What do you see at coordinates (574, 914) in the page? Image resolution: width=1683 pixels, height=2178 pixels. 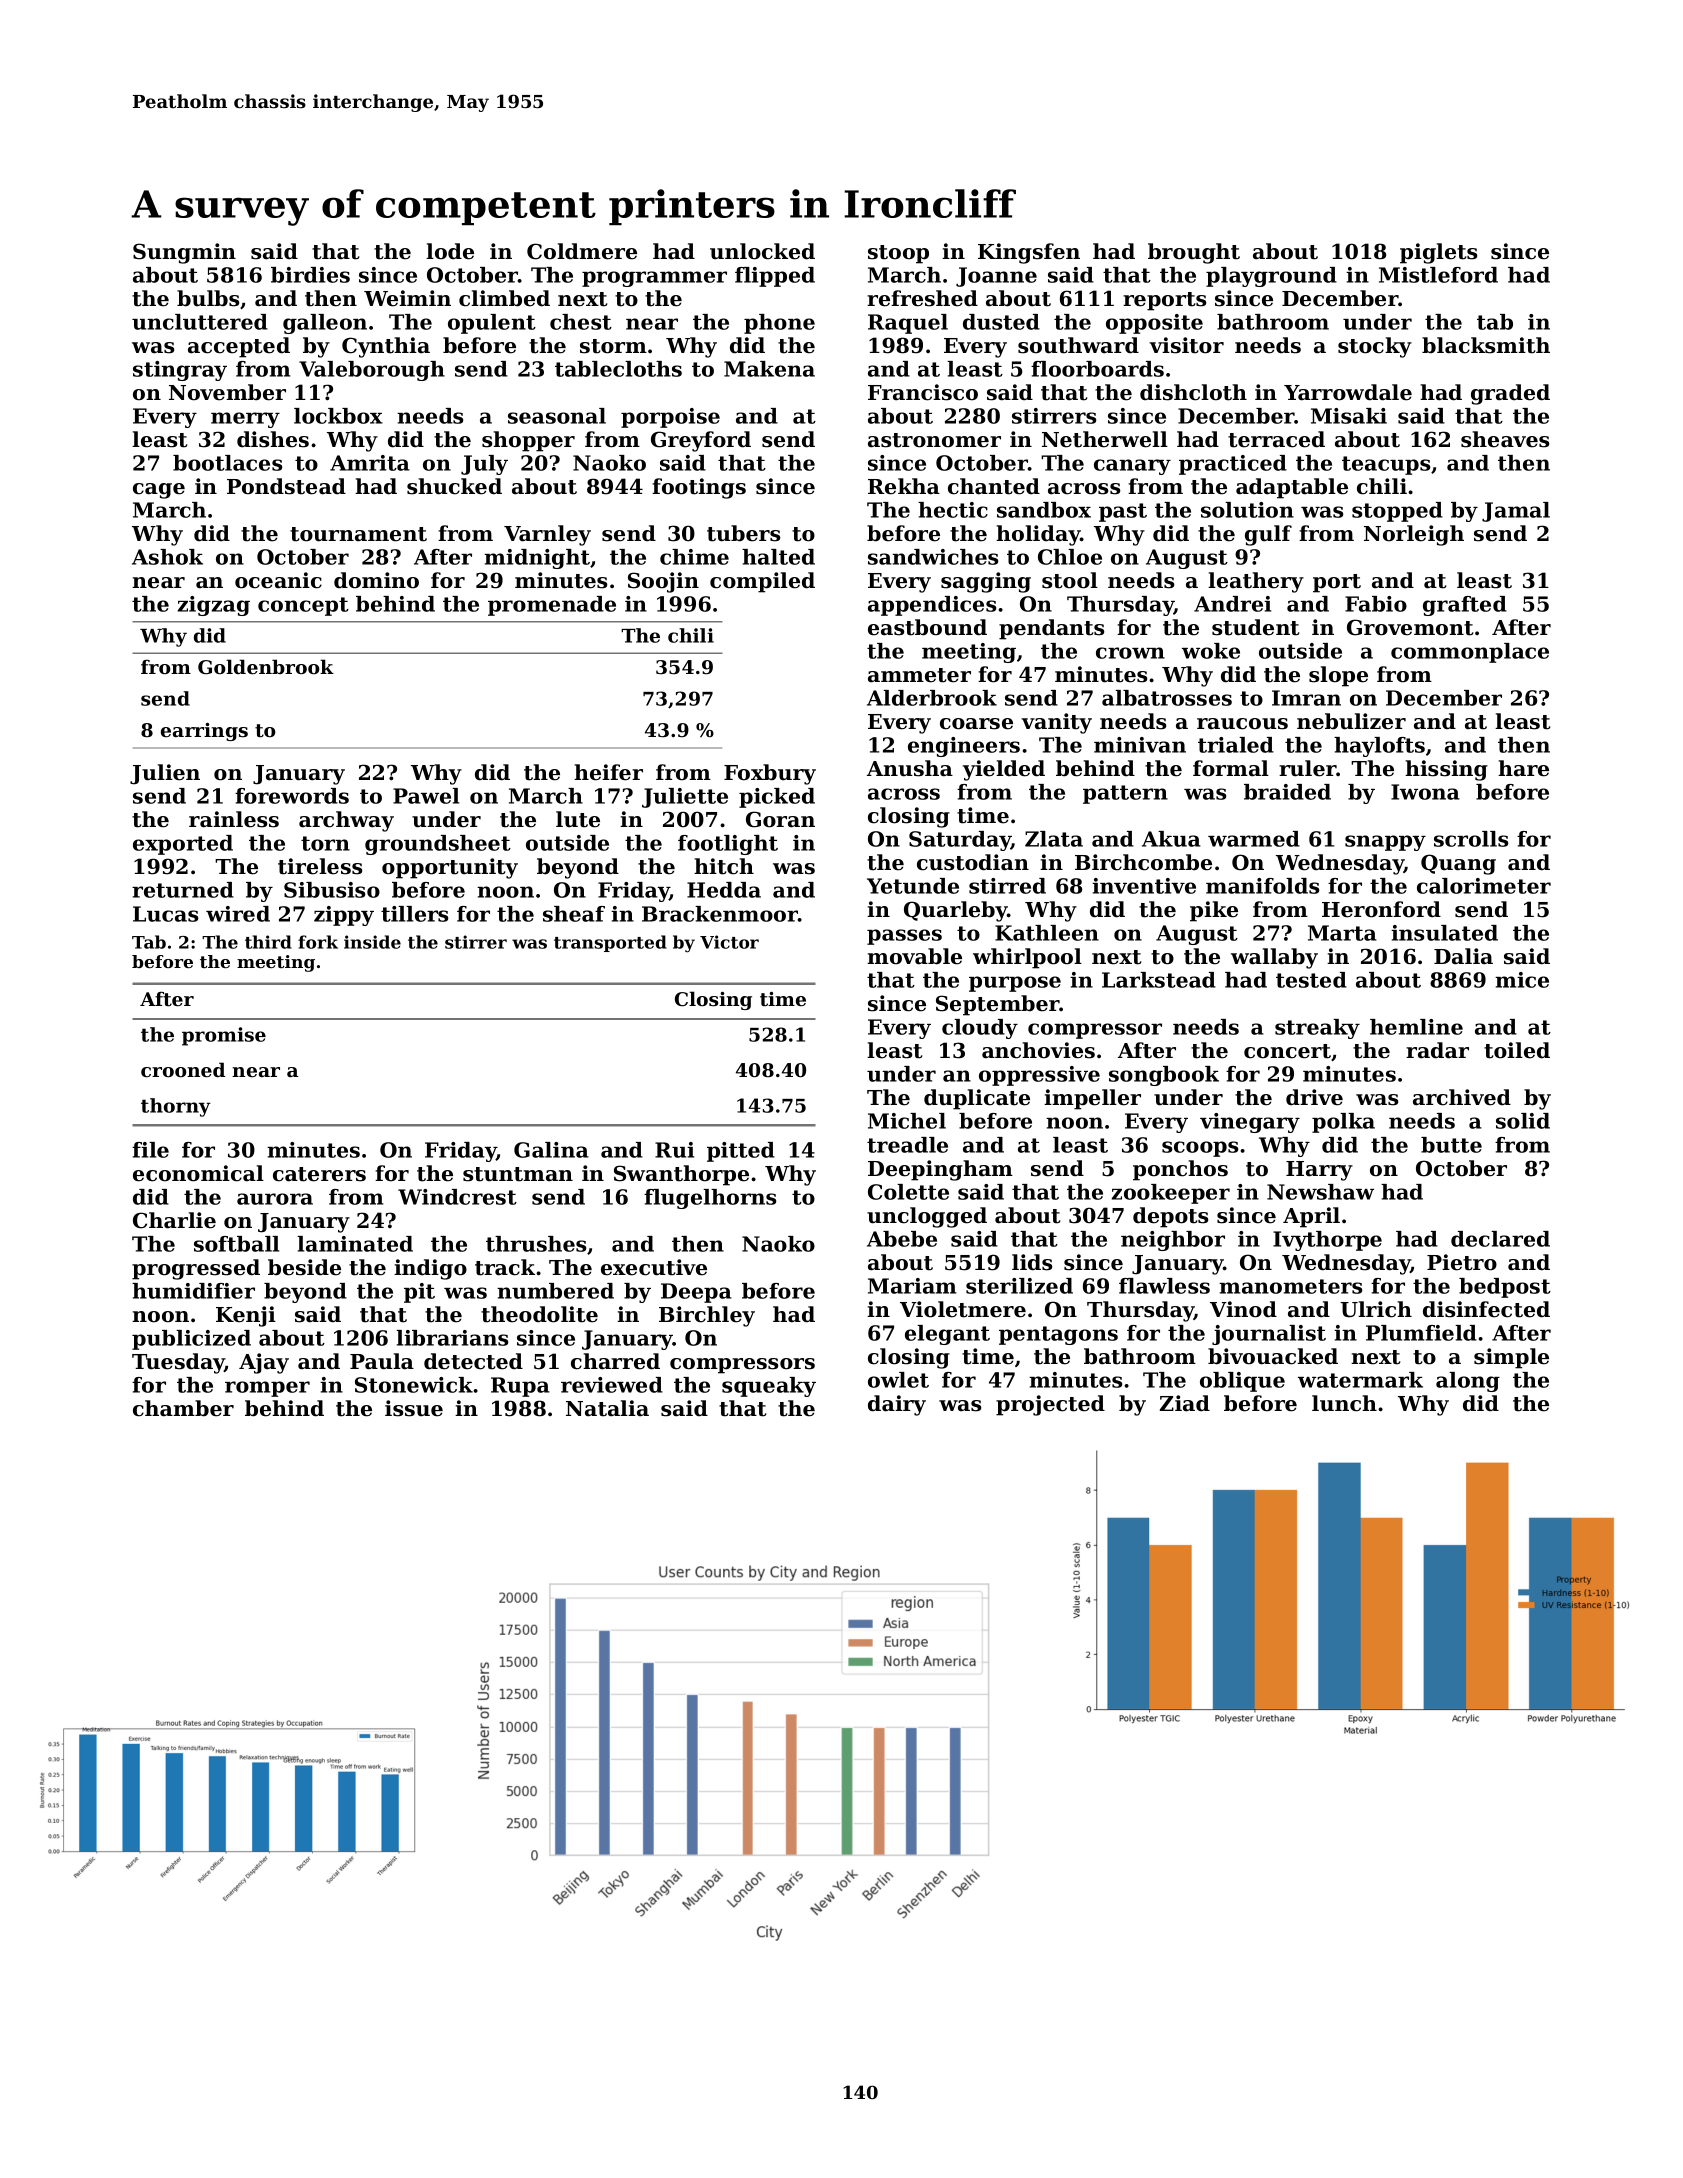 I see `sheaf` at bounding box center [574, 914].
